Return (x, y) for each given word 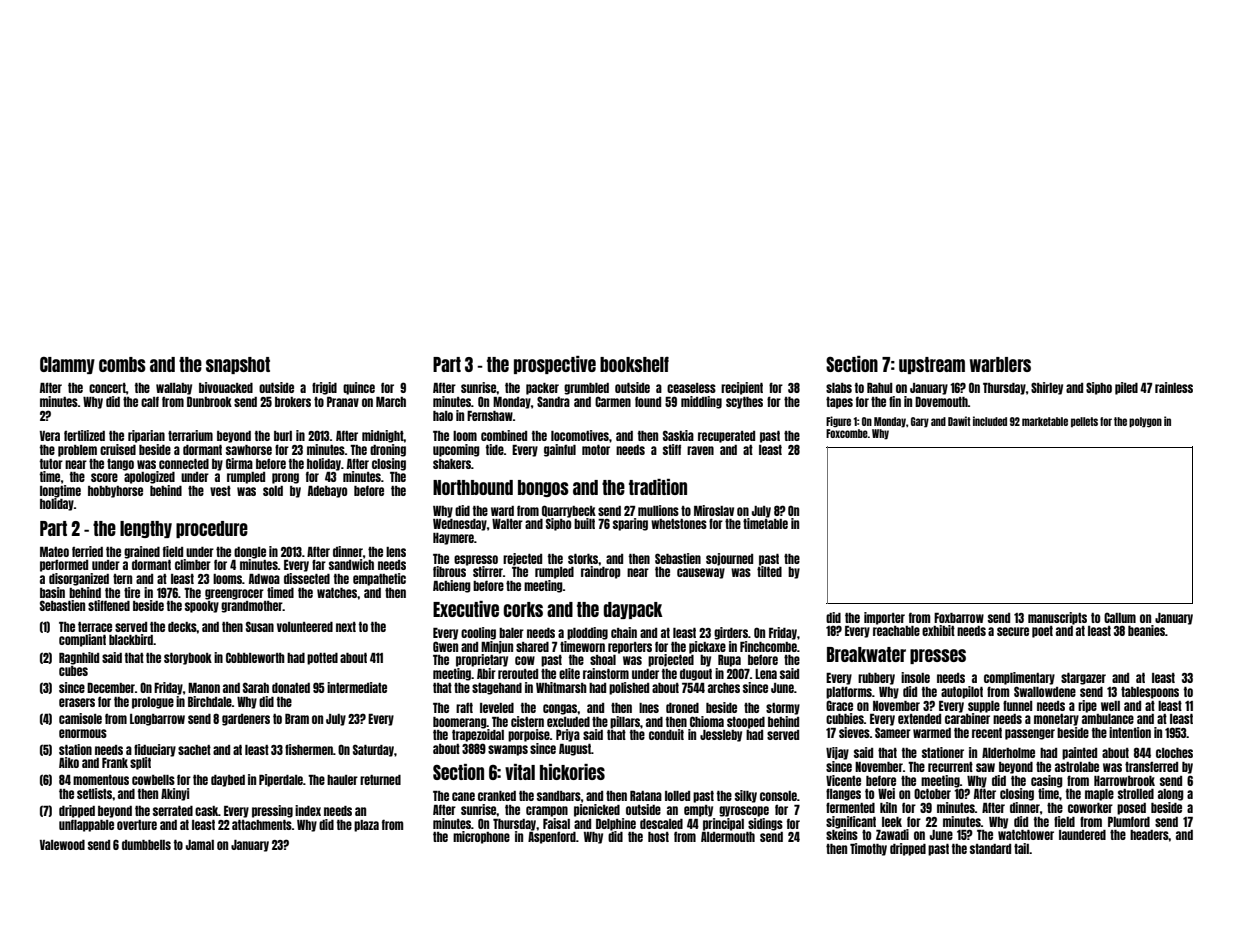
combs (122, 364)
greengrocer (234, 594)
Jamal (200, 845)
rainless (1174, 387)
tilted (769, 571)
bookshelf (634, 364)
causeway (701, 573)
